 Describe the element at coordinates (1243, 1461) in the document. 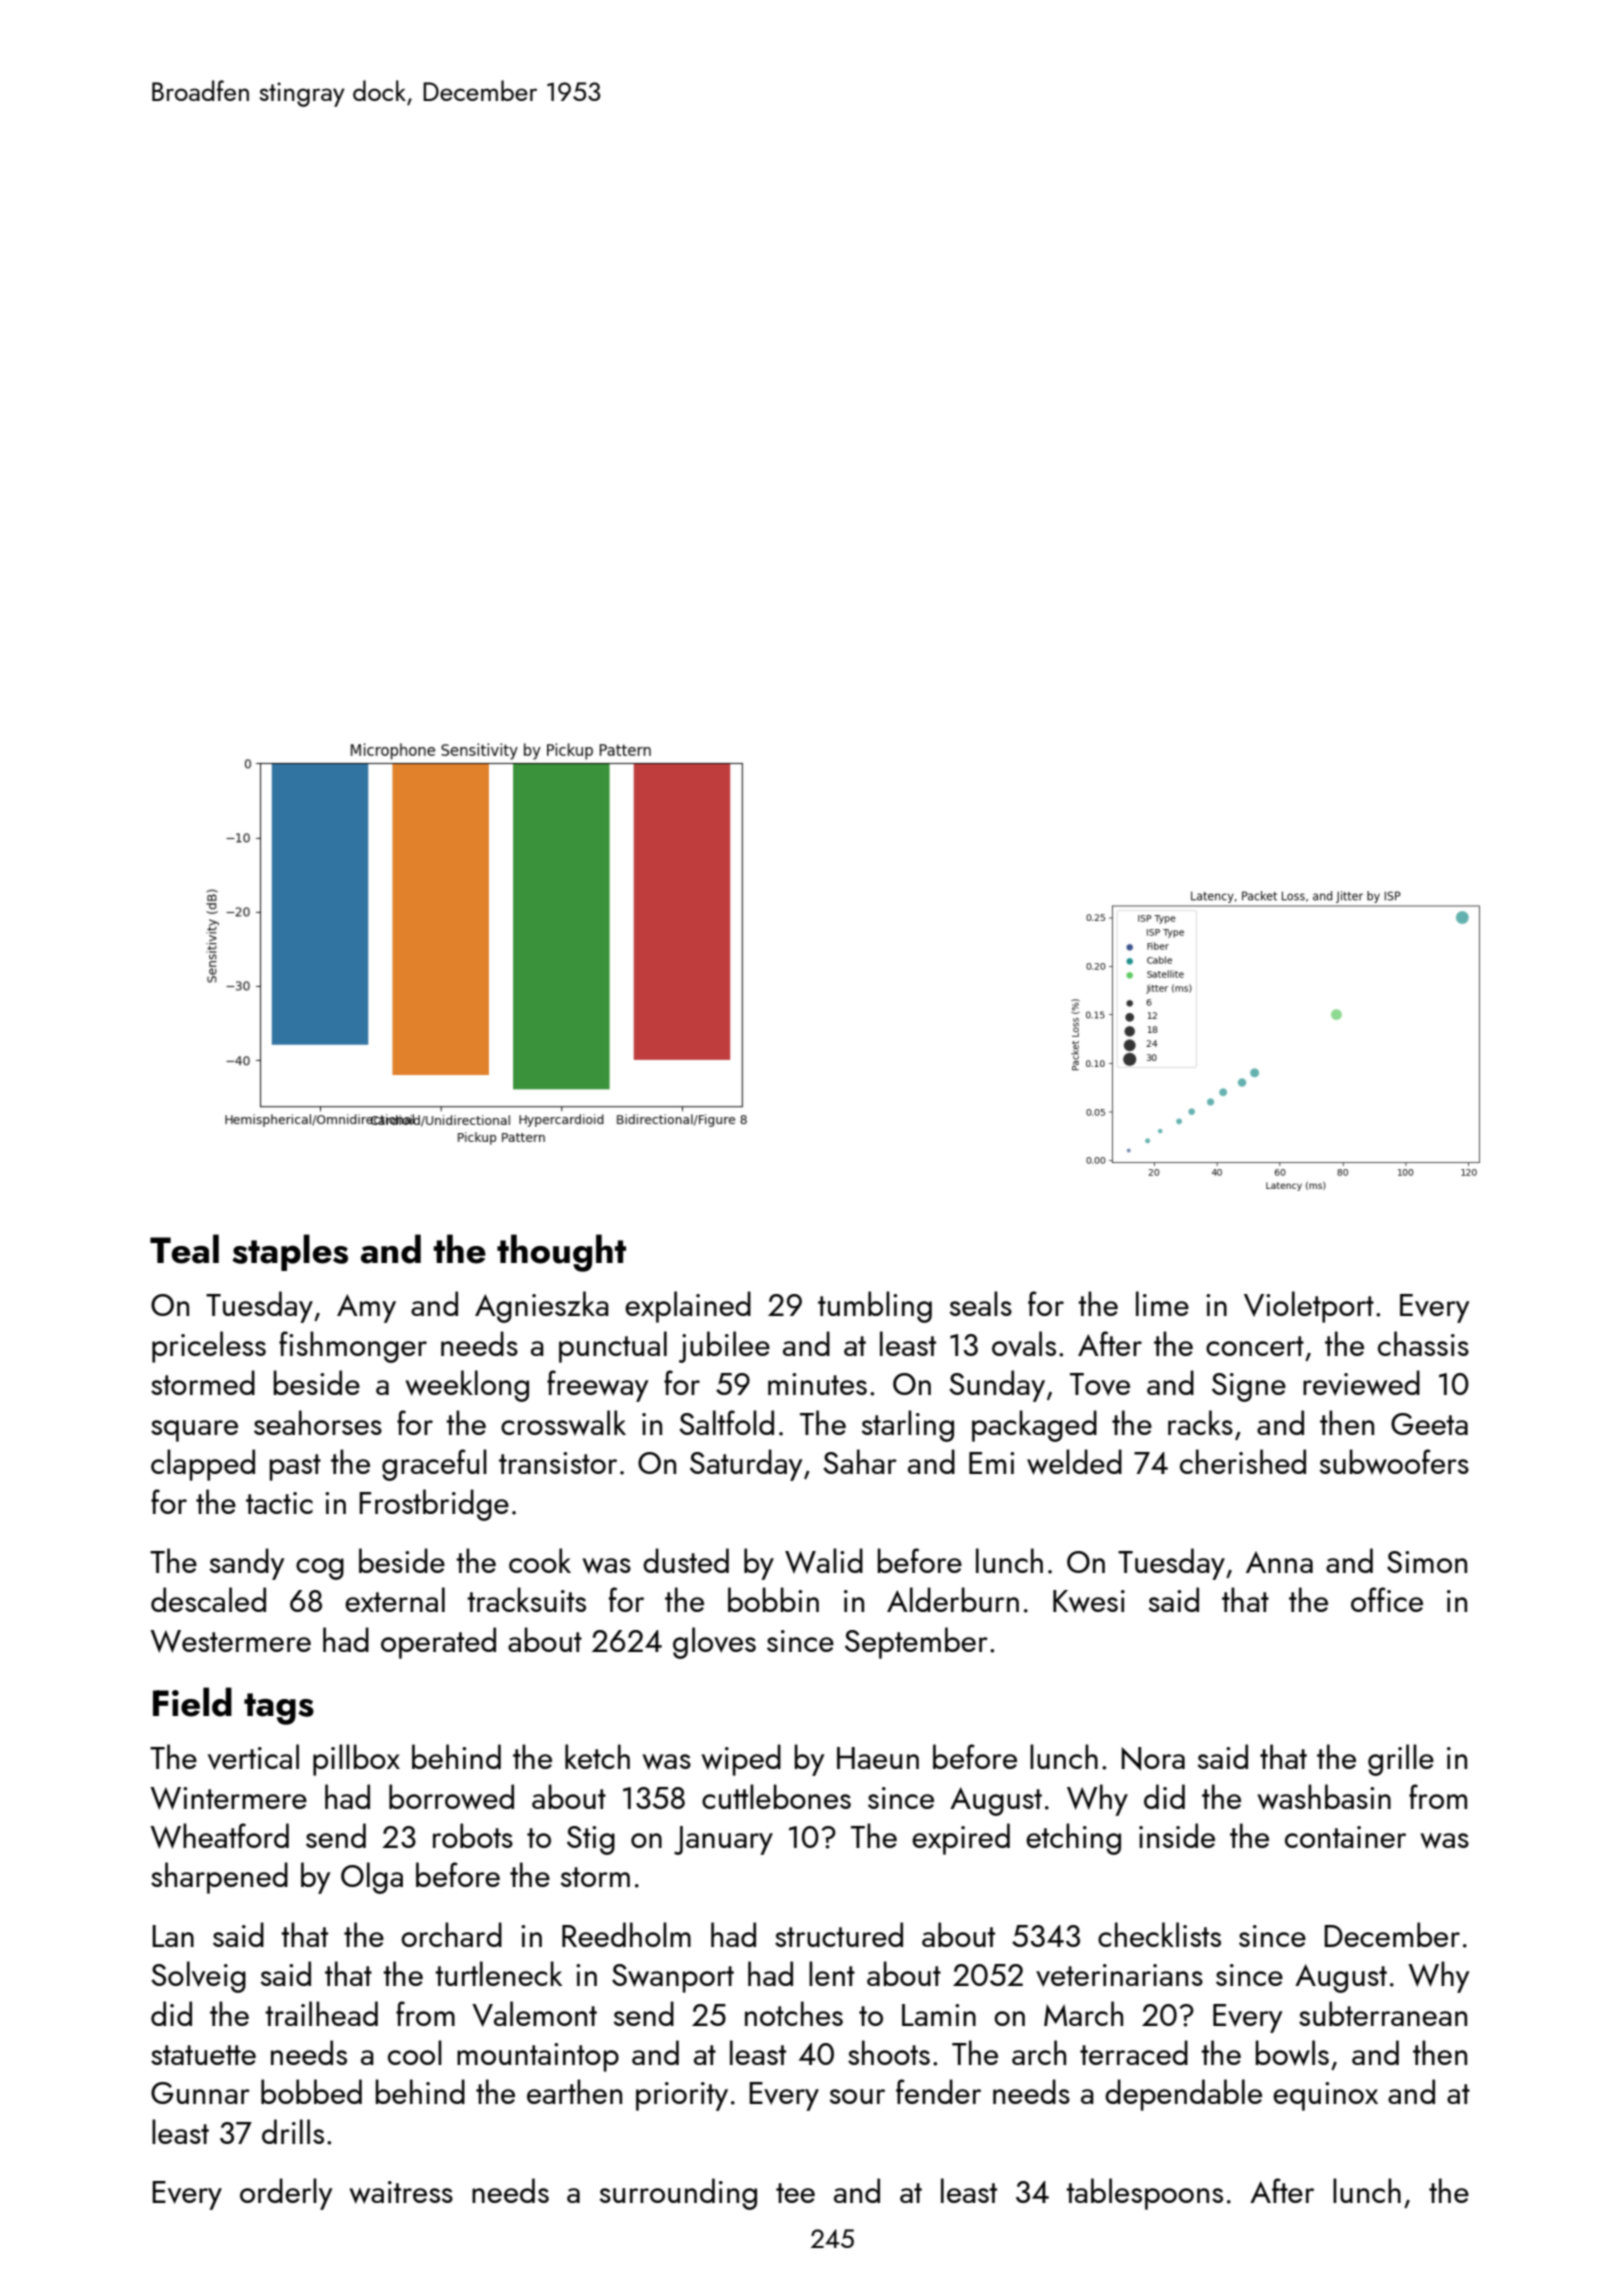

I see `cherished` at that location.
